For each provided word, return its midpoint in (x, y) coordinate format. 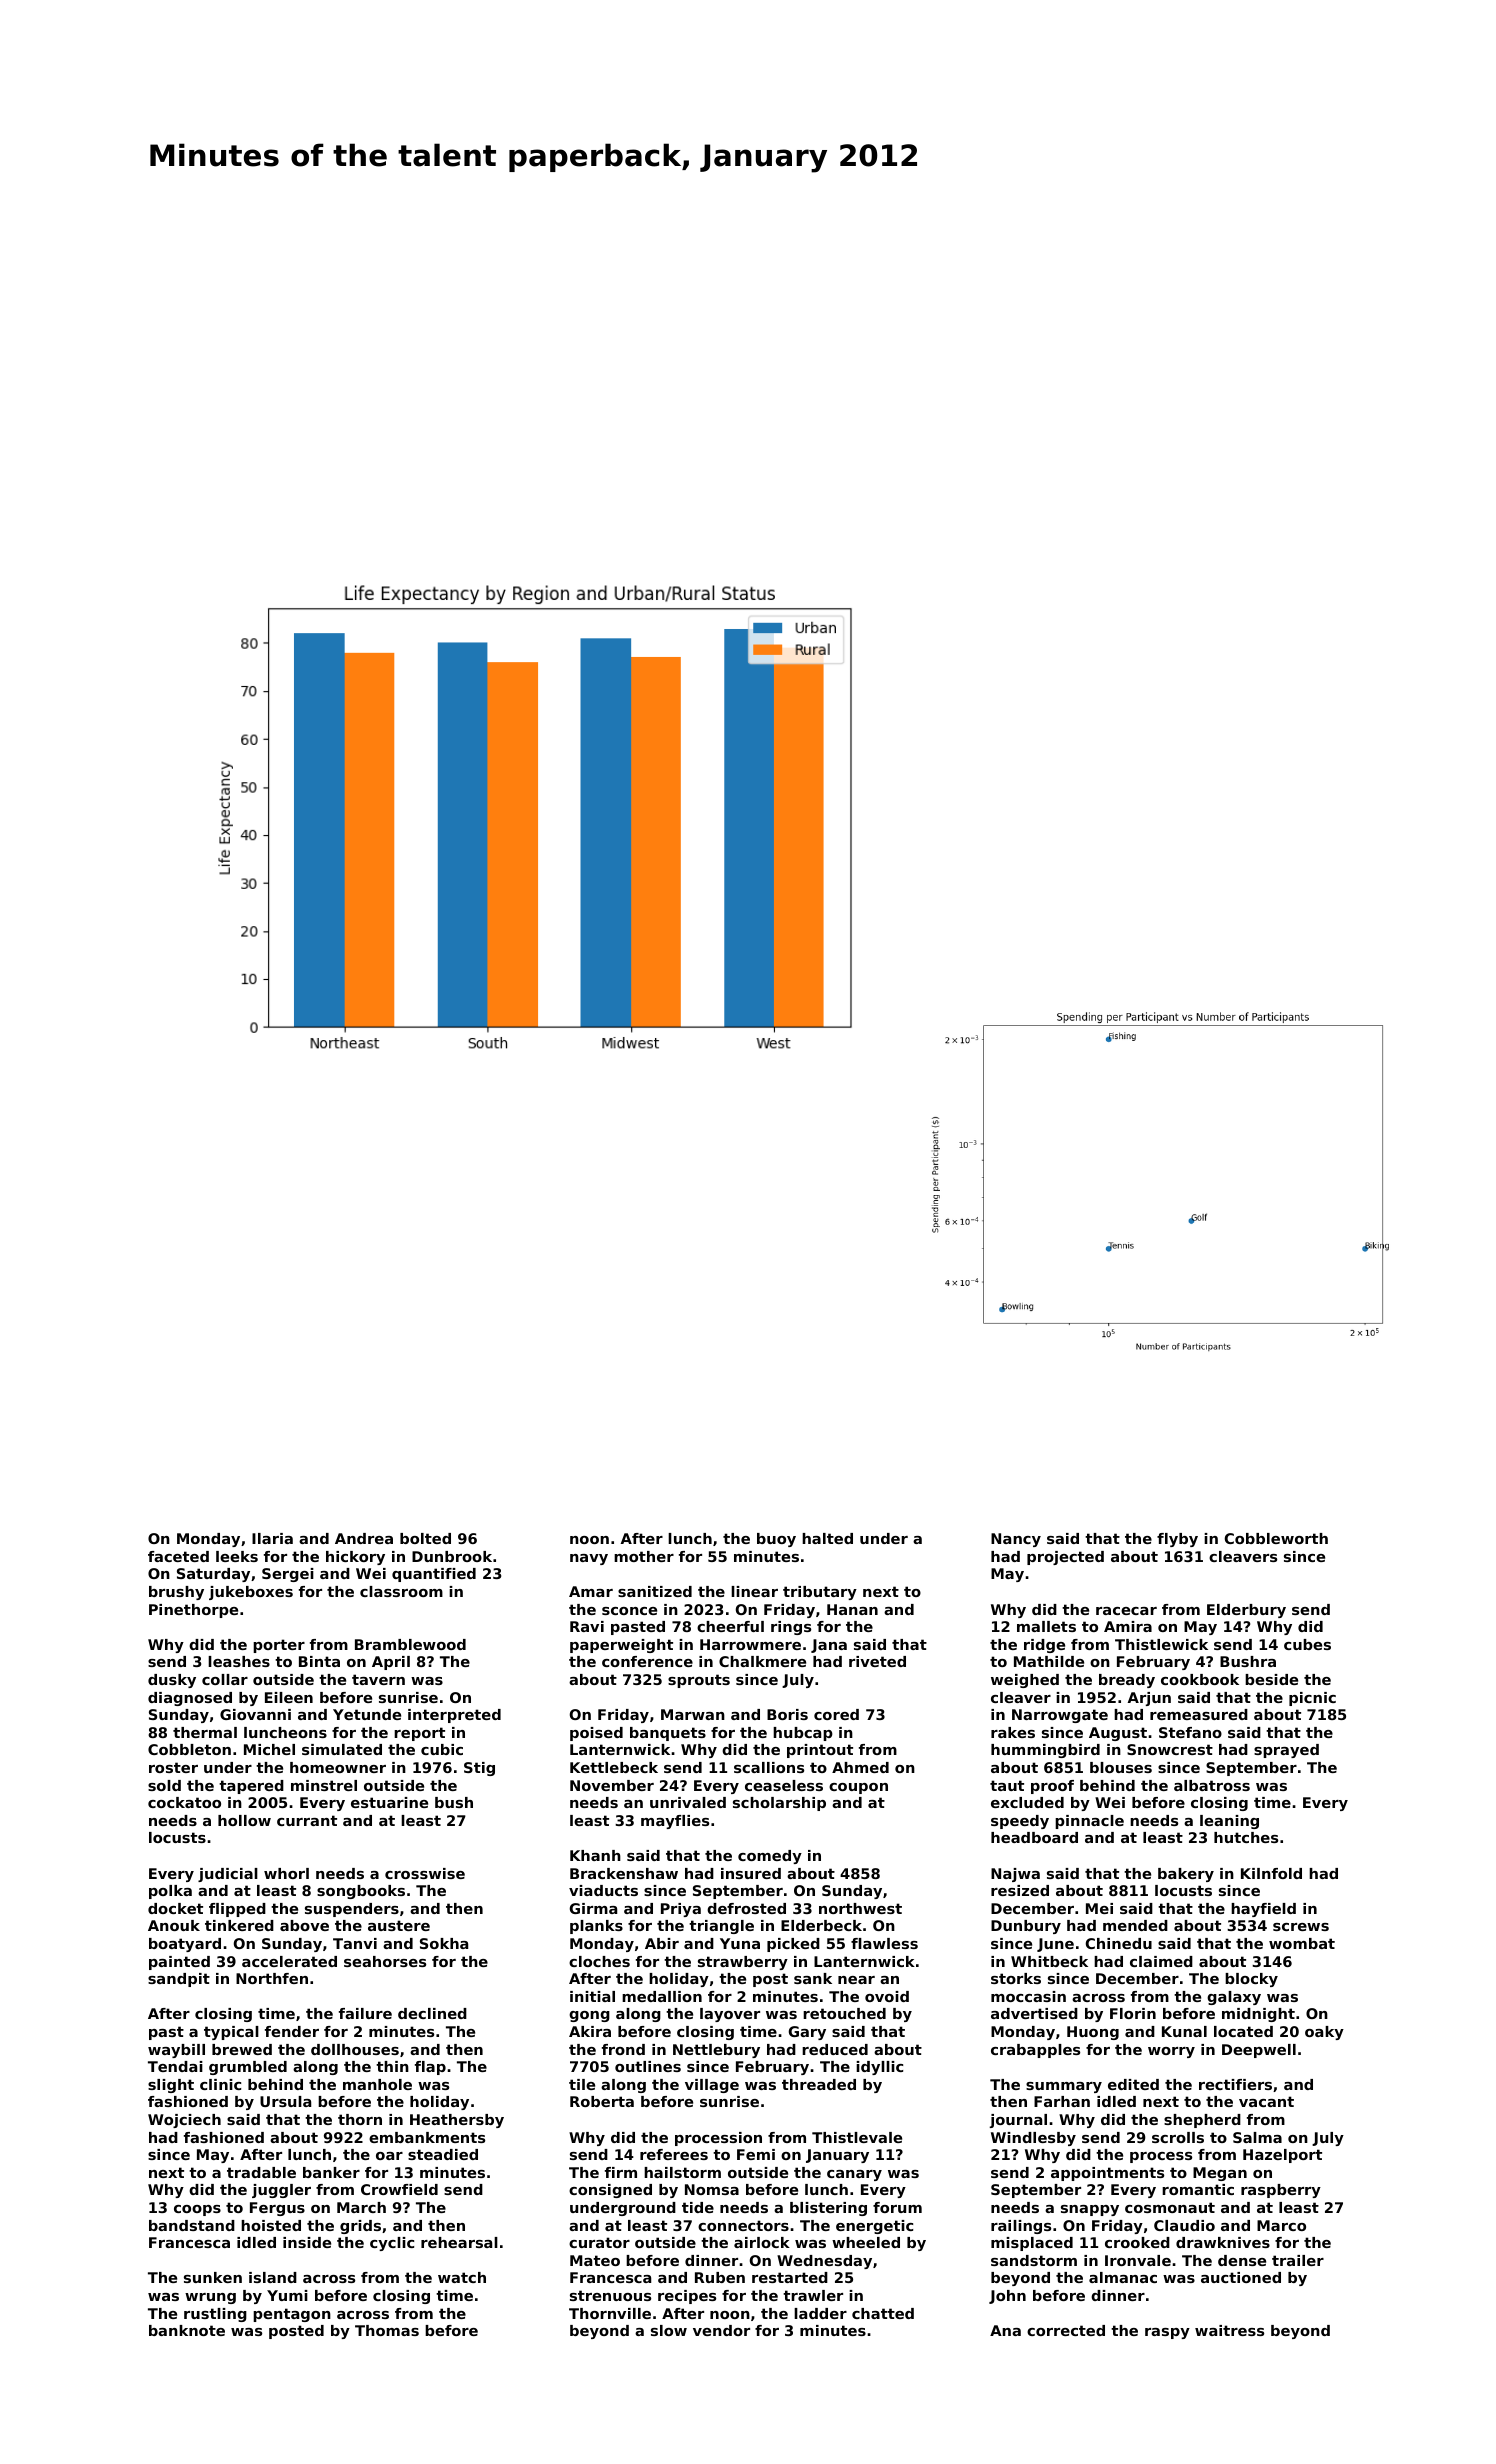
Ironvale (1138, 2260)
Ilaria (272, 1538)
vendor (721, 2330)
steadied (443, 2154)
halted (827, 1538)
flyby (1177, 1540)
